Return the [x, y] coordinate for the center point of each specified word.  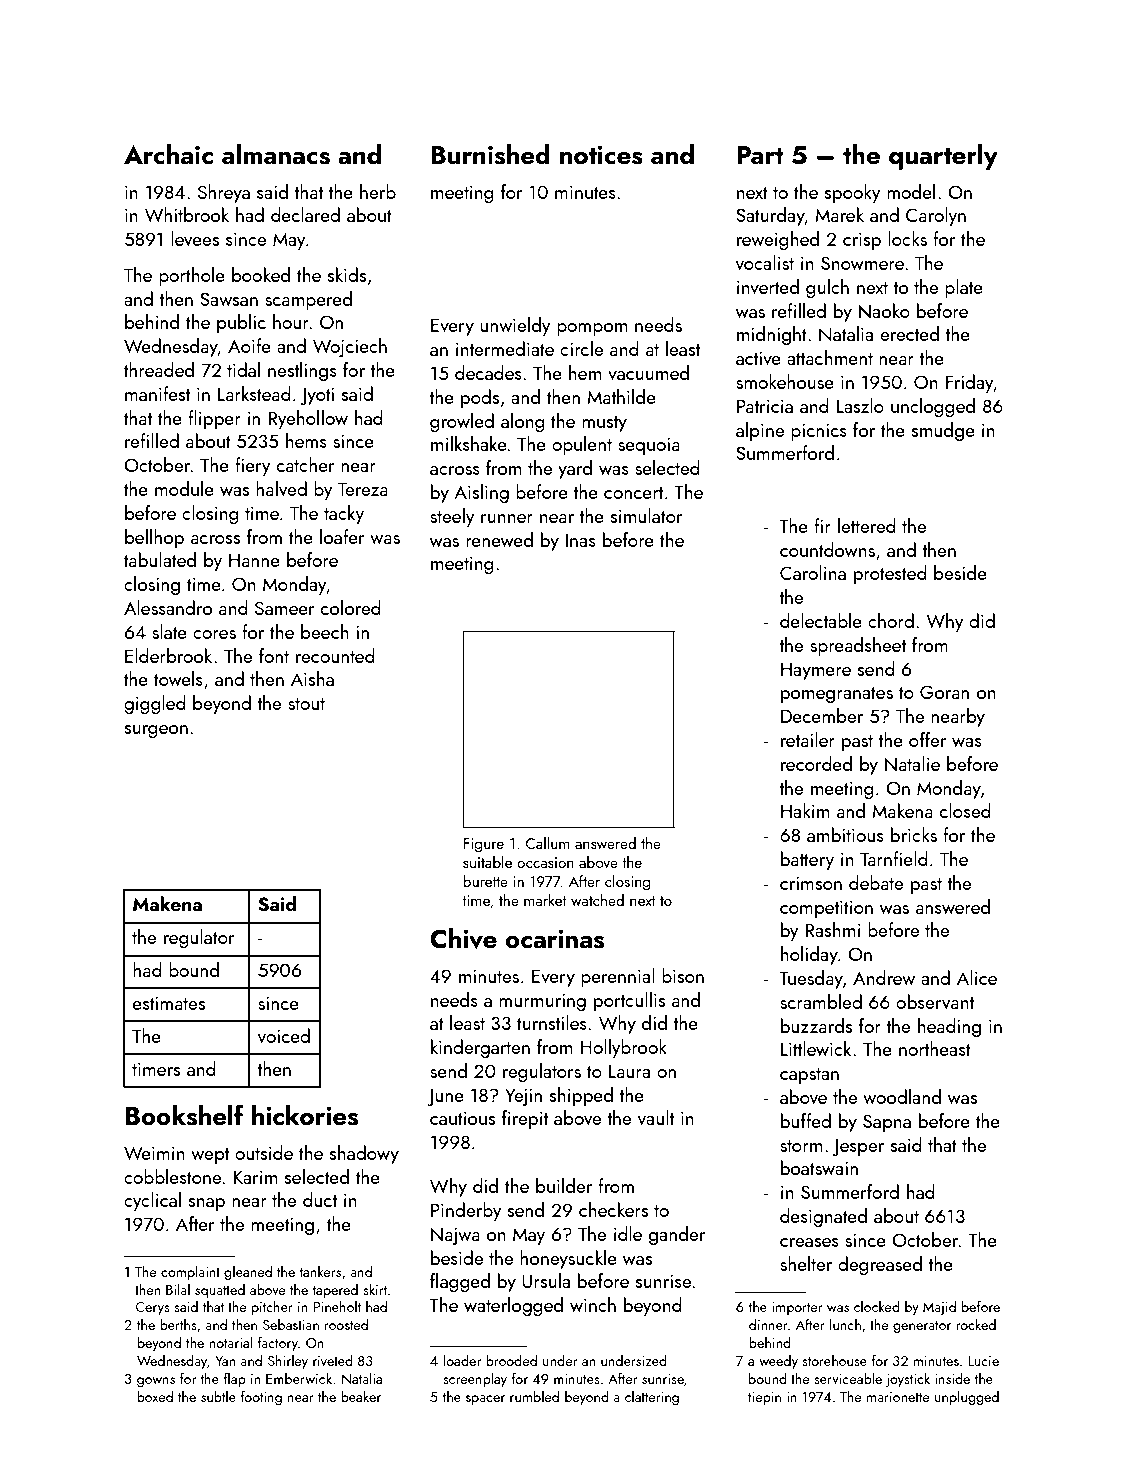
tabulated [160, 559]
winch [593, 1304]
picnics [819, 432]
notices [601, 155]
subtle [218, 1396]
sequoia [649, 446]
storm [801, 1146]
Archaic [168, 154]
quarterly [943, 157]
